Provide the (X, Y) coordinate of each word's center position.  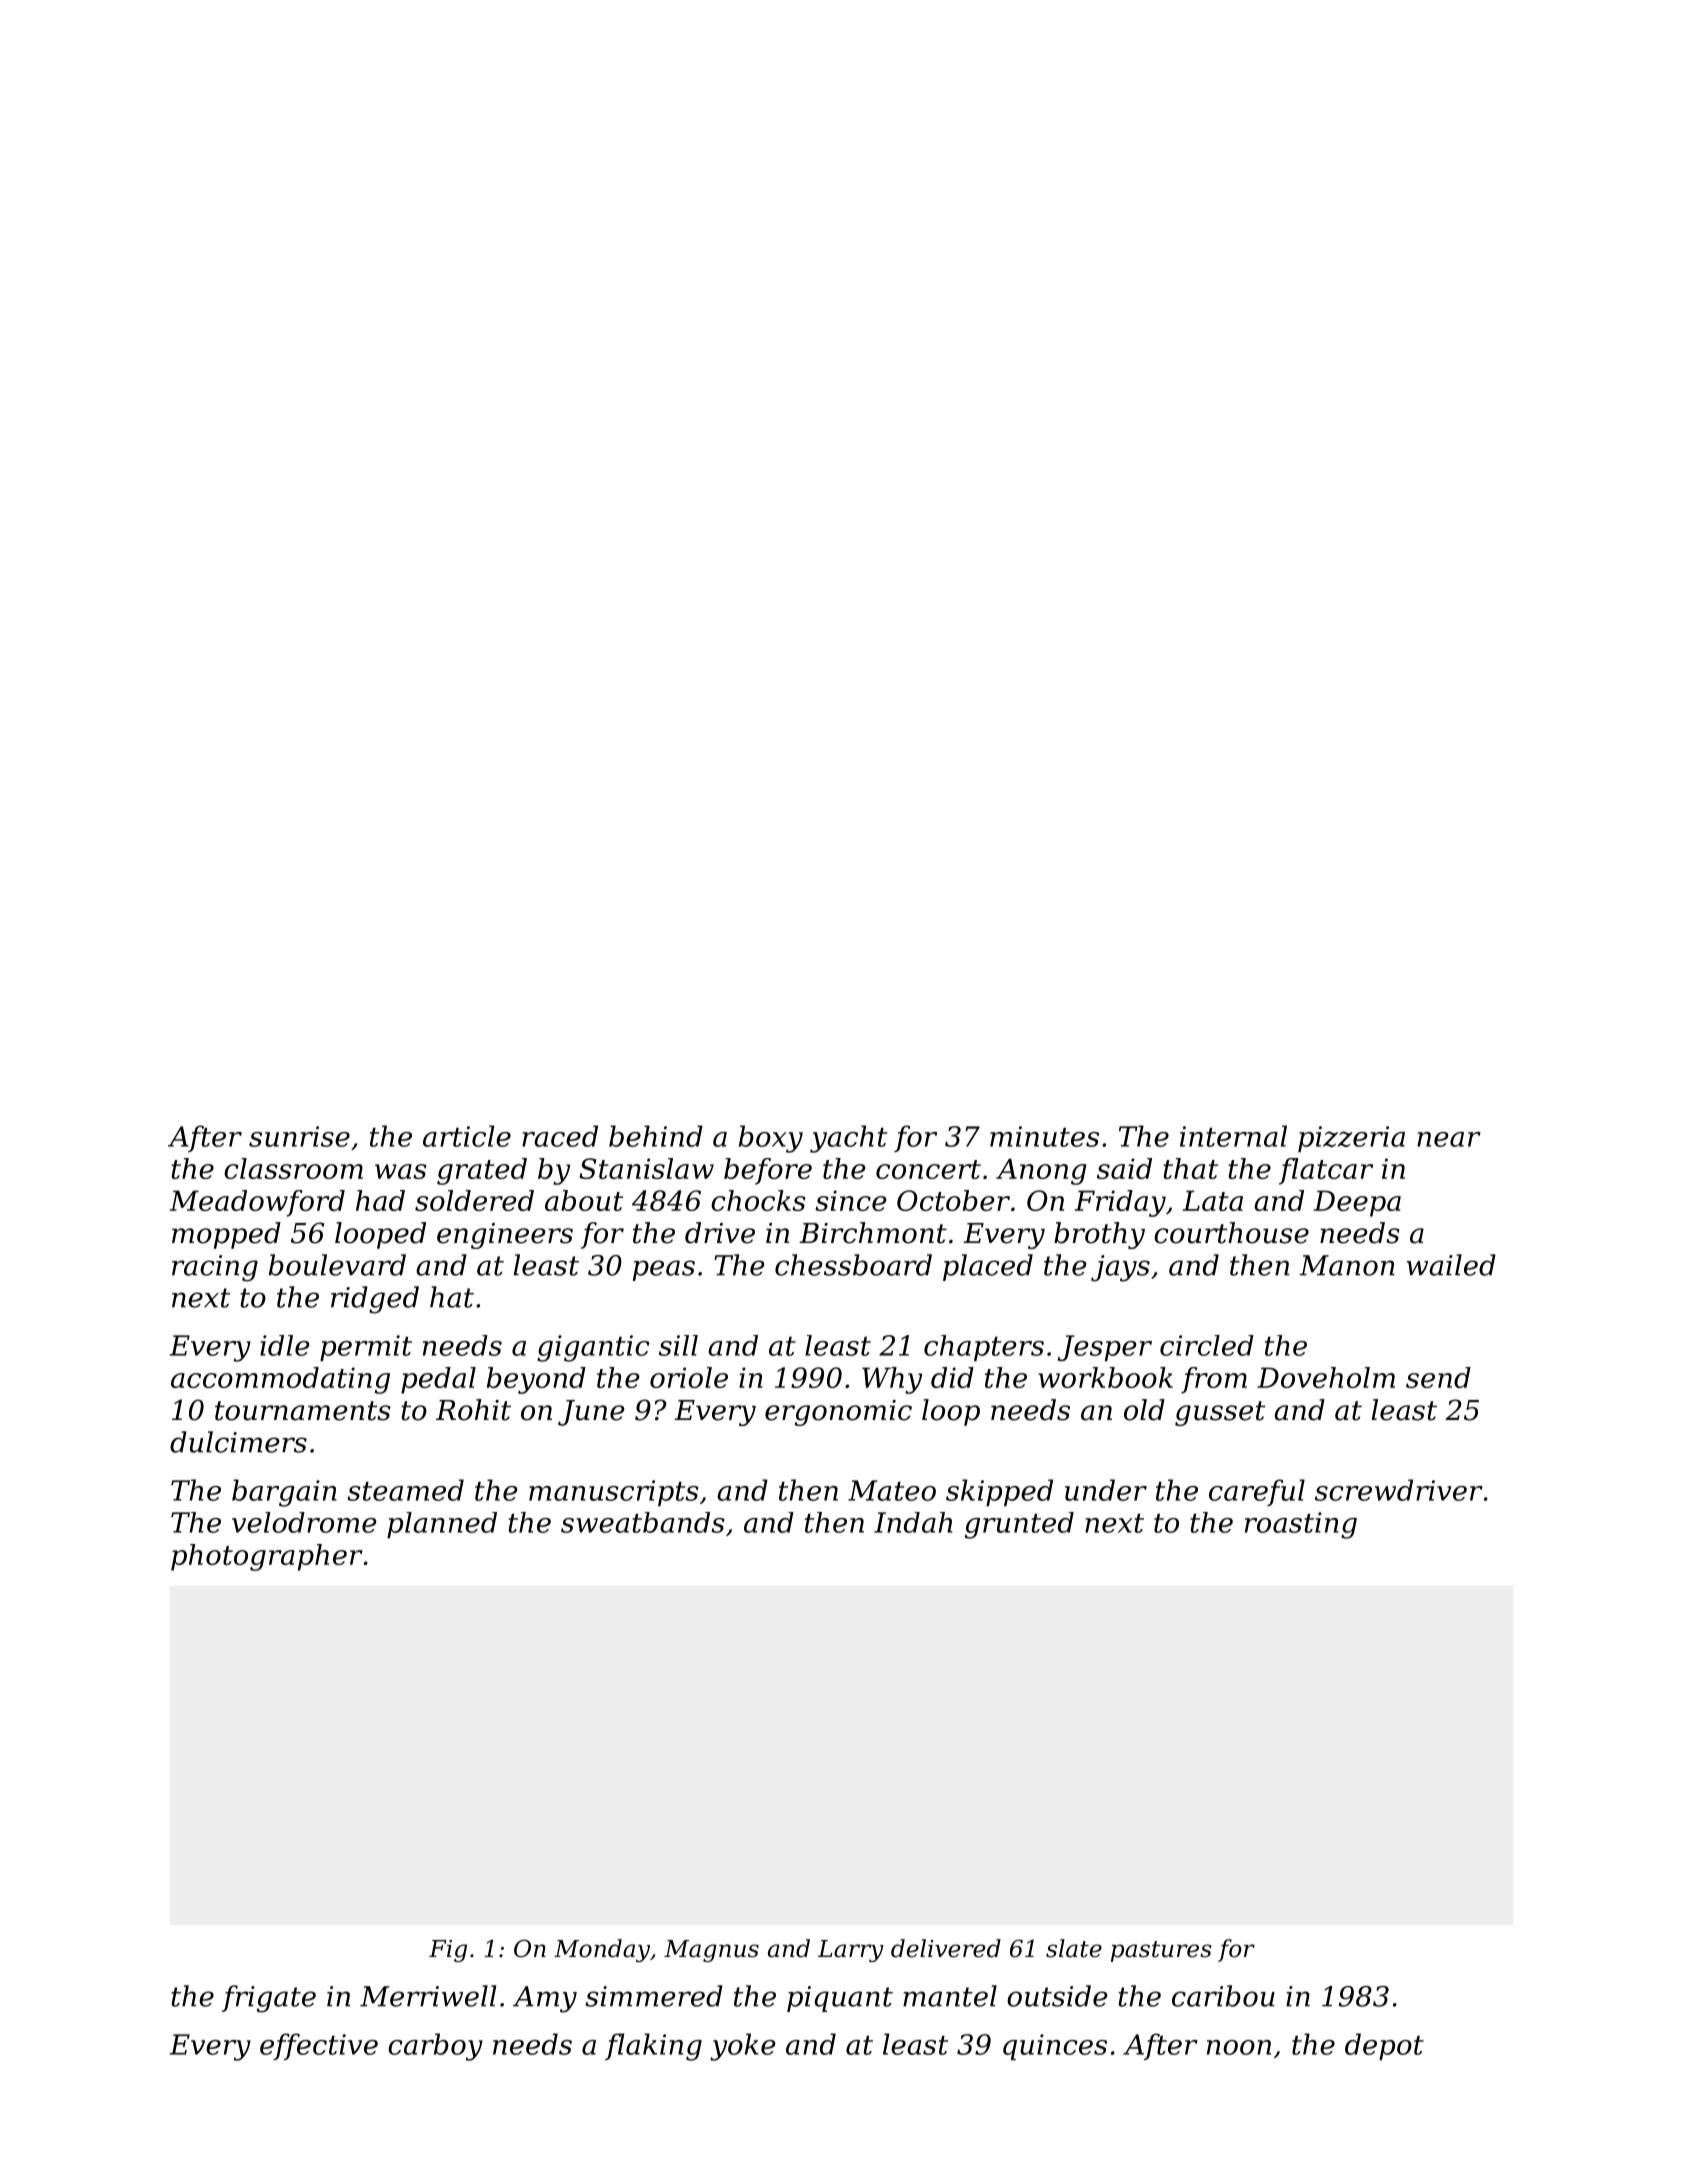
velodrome (304, 1522)
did (952, 1377)
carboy (435, 2047)
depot (1384, 2046)
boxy (771, 1139)
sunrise (299, 1136)
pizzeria (1351, 1139)
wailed (1451, 1265)
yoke (743, 2047)
